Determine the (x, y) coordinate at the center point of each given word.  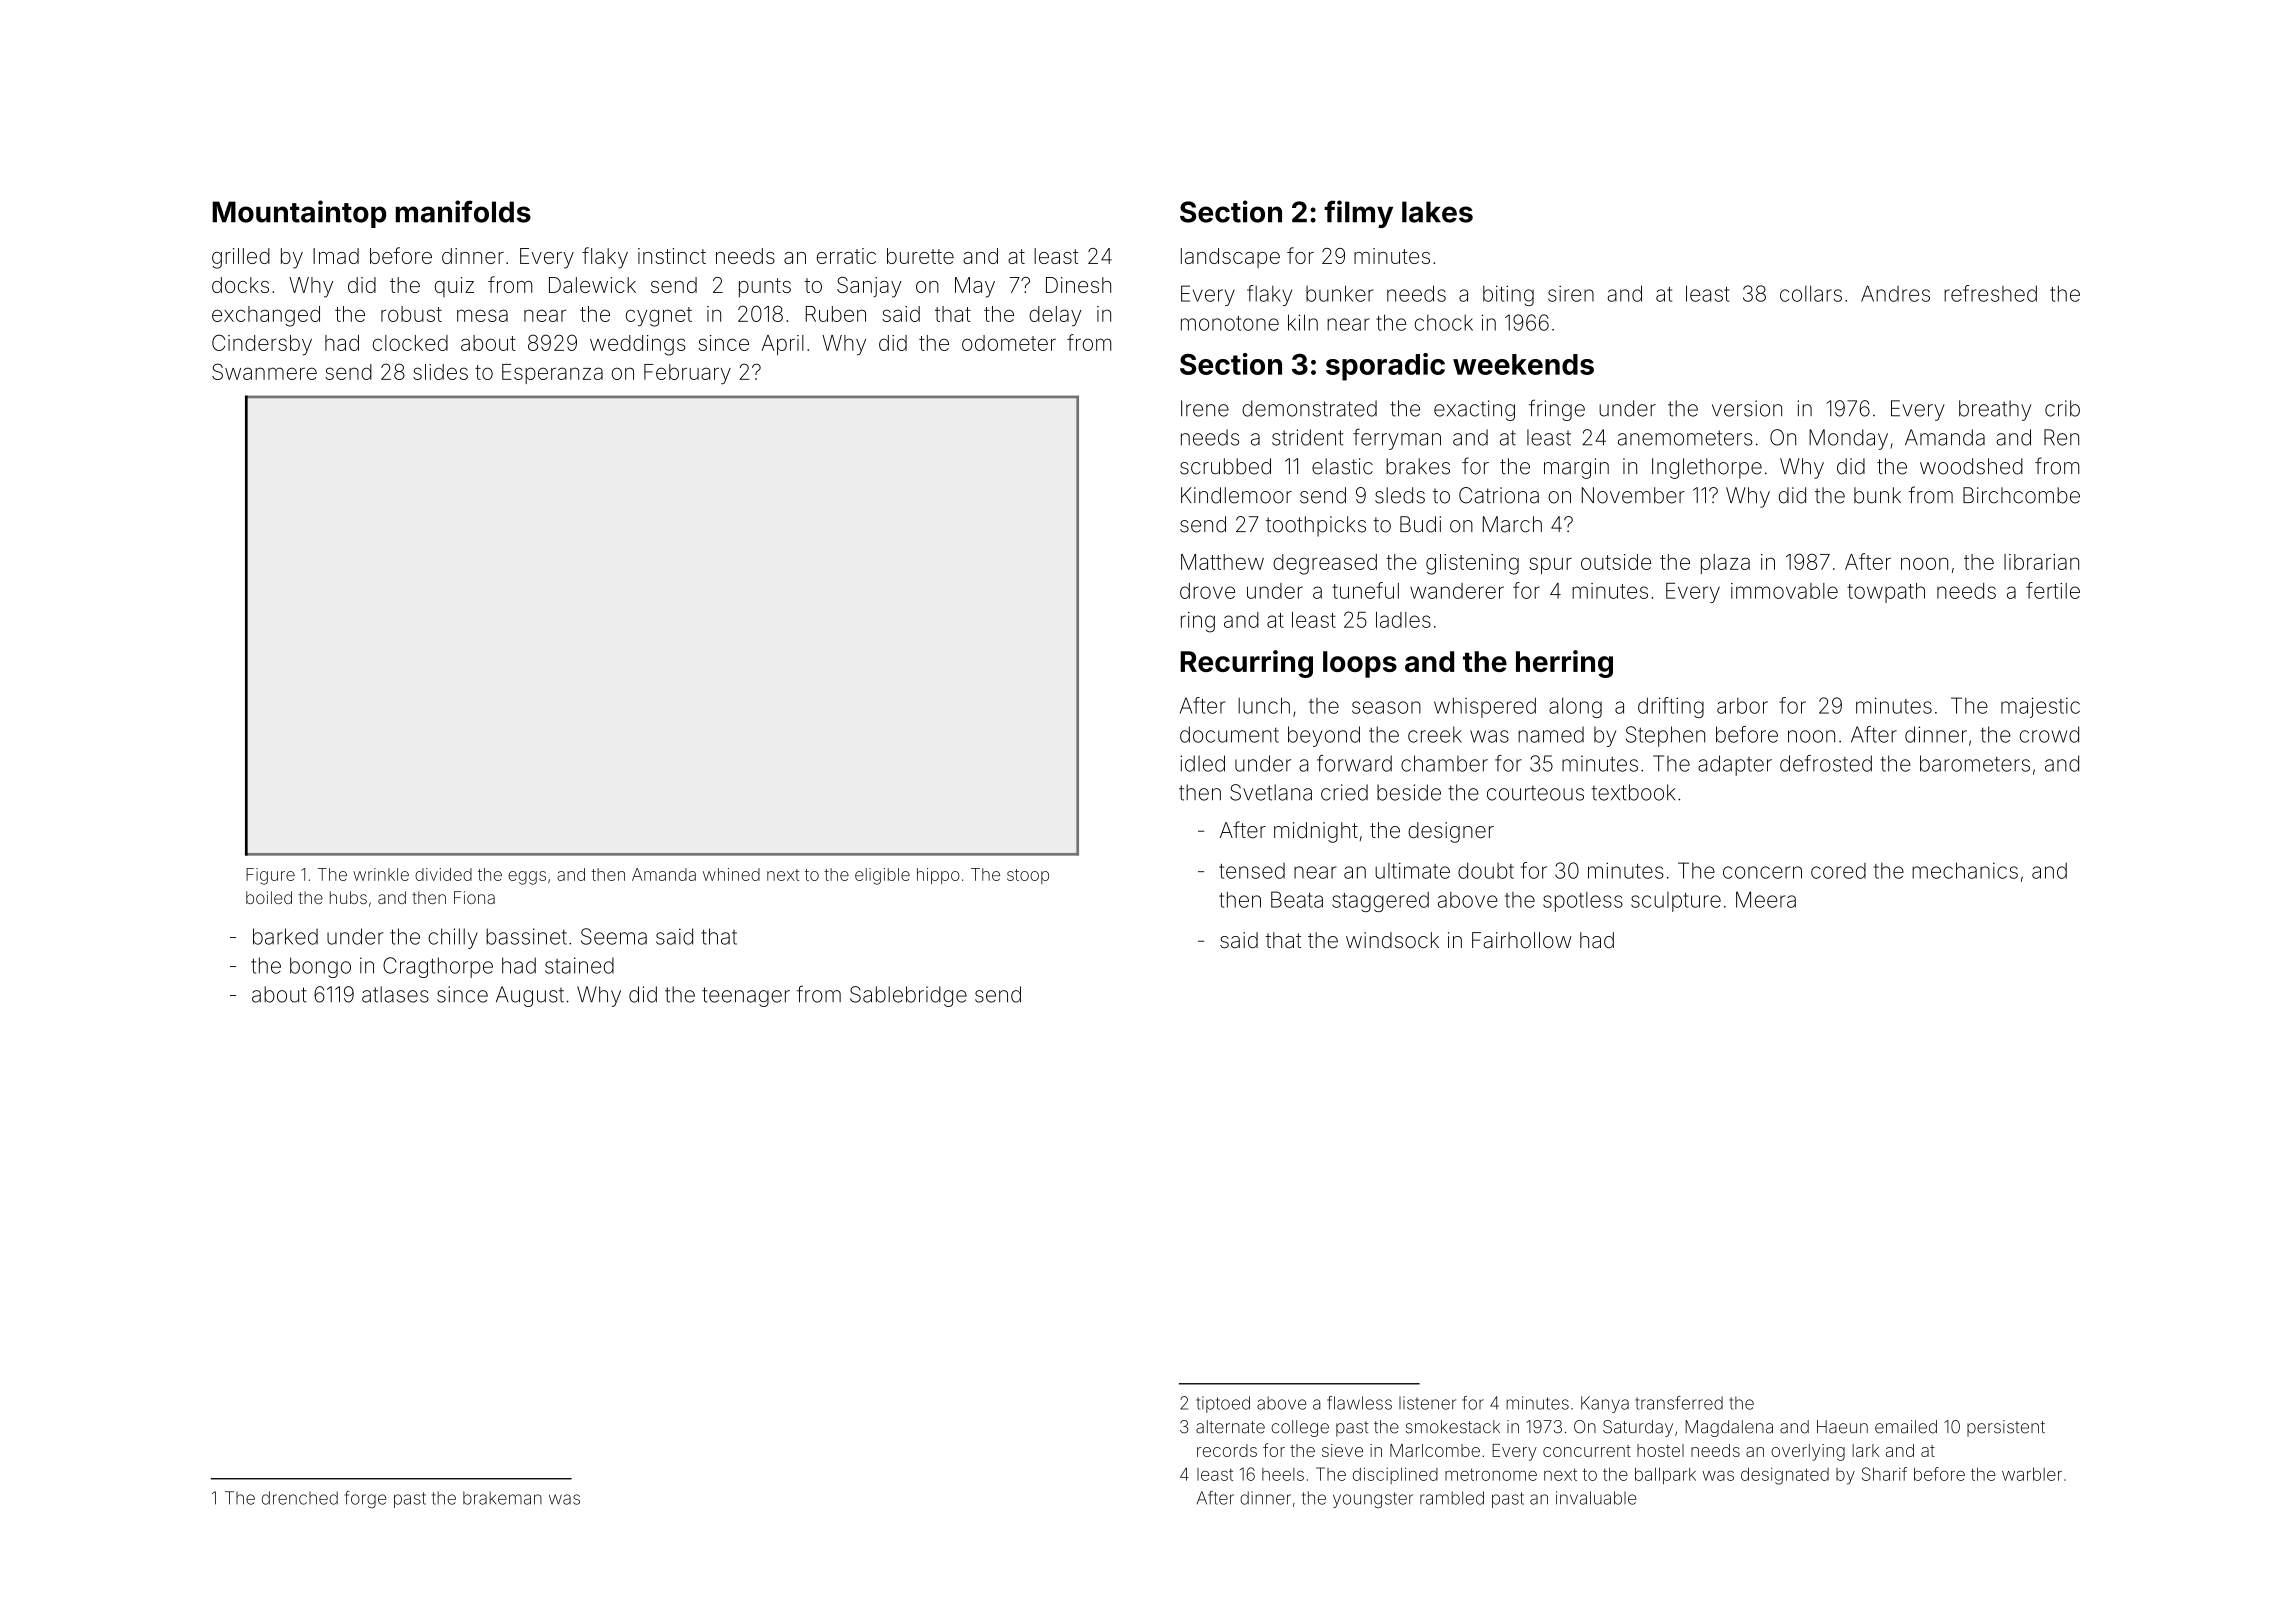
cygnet (659, 317)
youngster (1373, 1500)
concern (1762, 872)
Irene (1205, 408)
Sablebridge (908, 996)
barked (285, 936)
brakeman (502, 1498)
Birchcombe (2021, 495)
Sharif (1884, 1474)
